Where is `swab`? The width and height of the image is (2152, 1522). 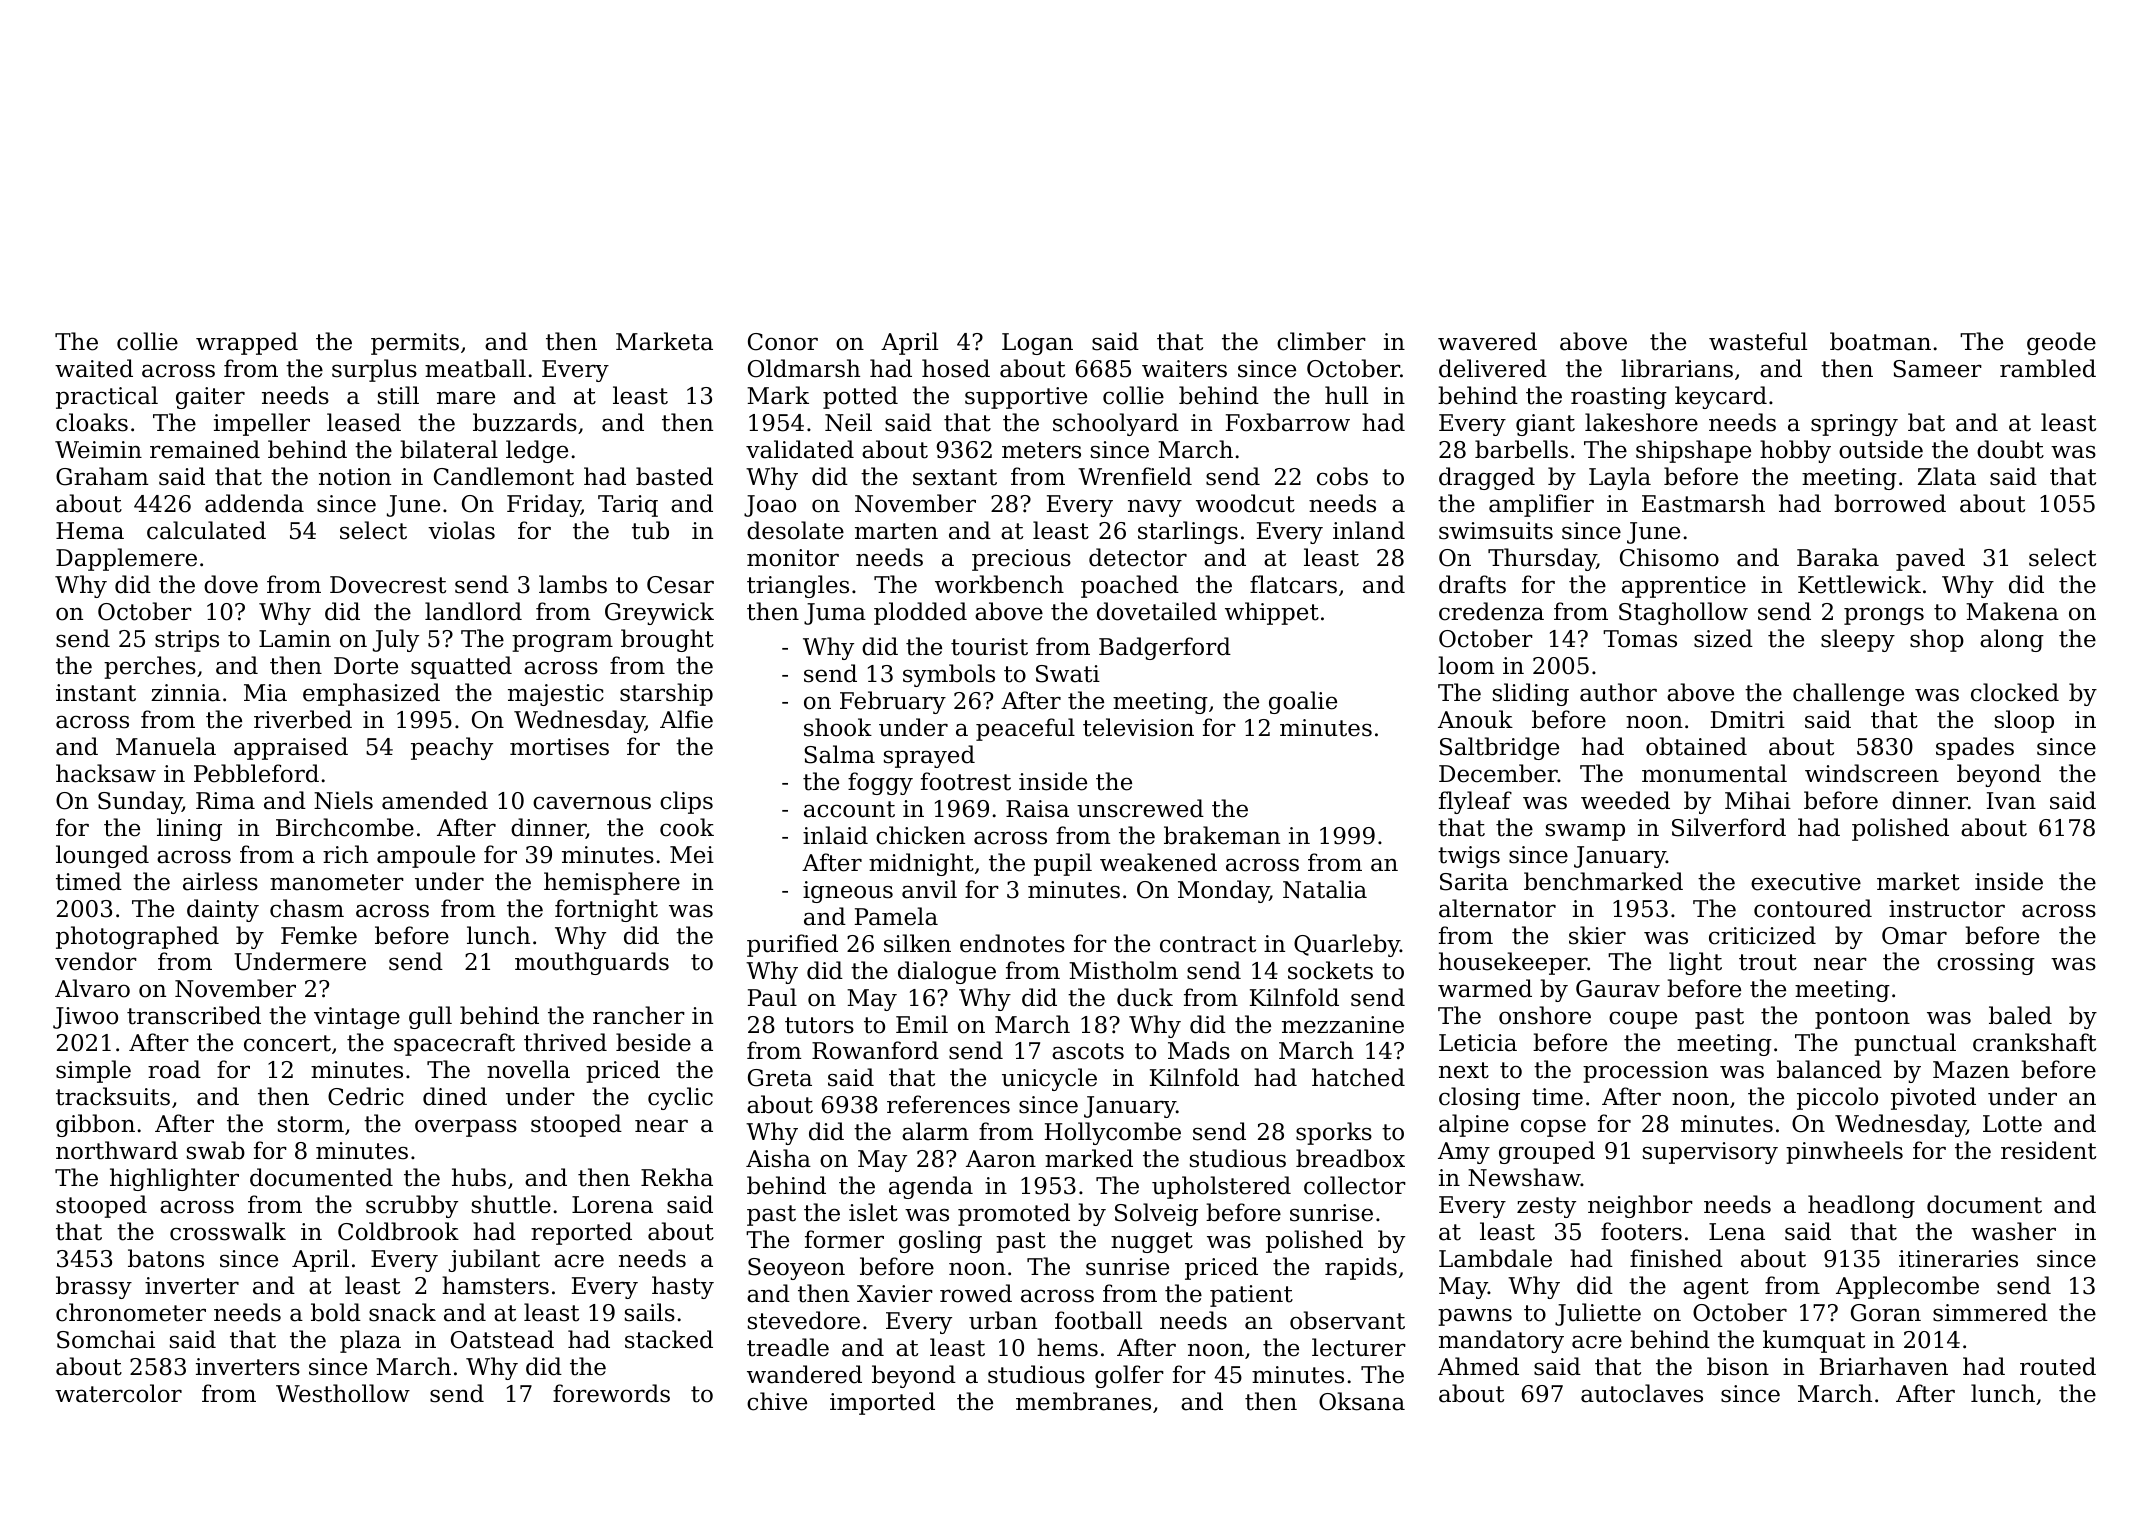
swab is located at coordinates (216, 1150).
